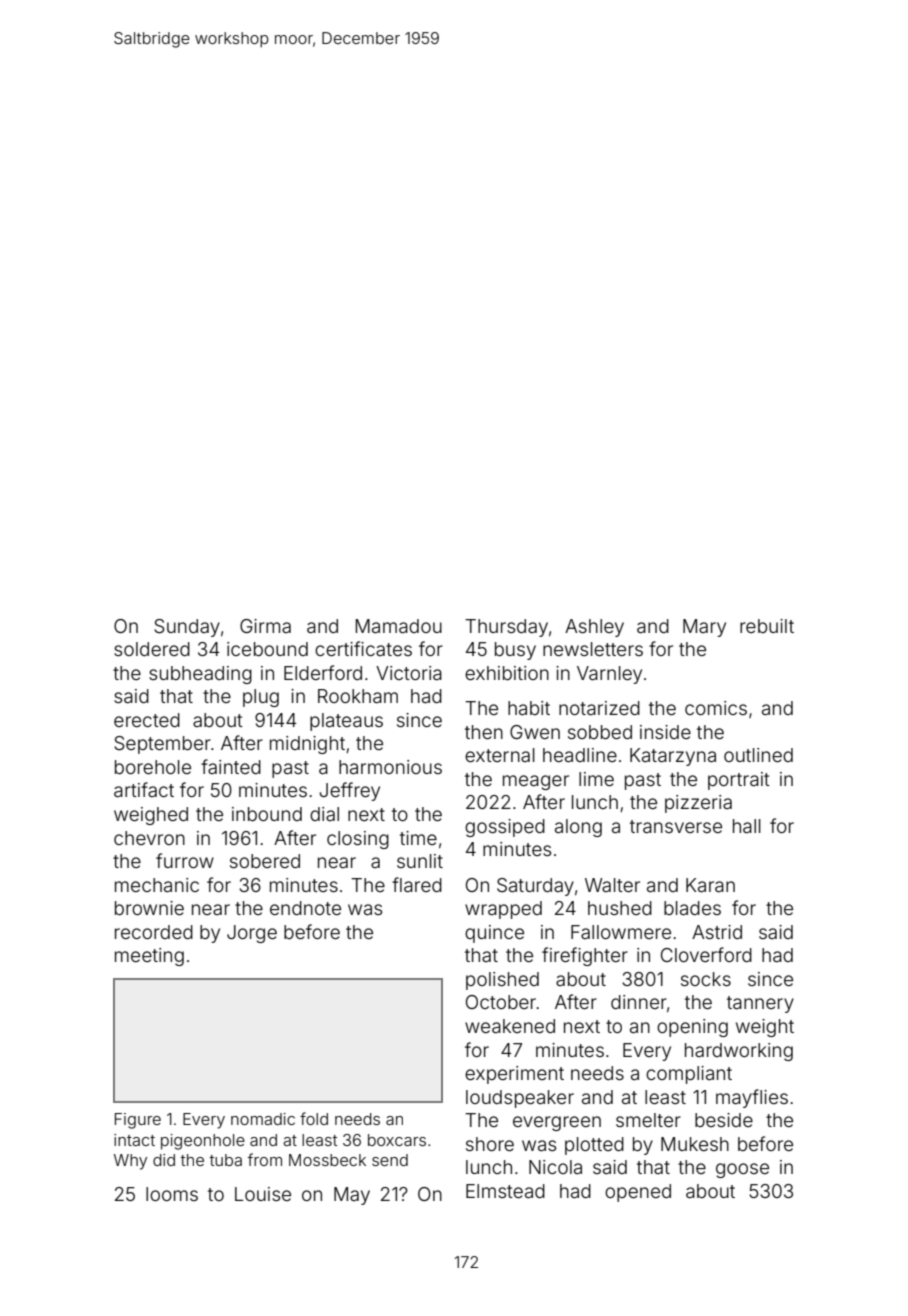  What do you see at coordinates (399, 626) in the image?
I see `Mamadou` at bounding box center [399, 626].
